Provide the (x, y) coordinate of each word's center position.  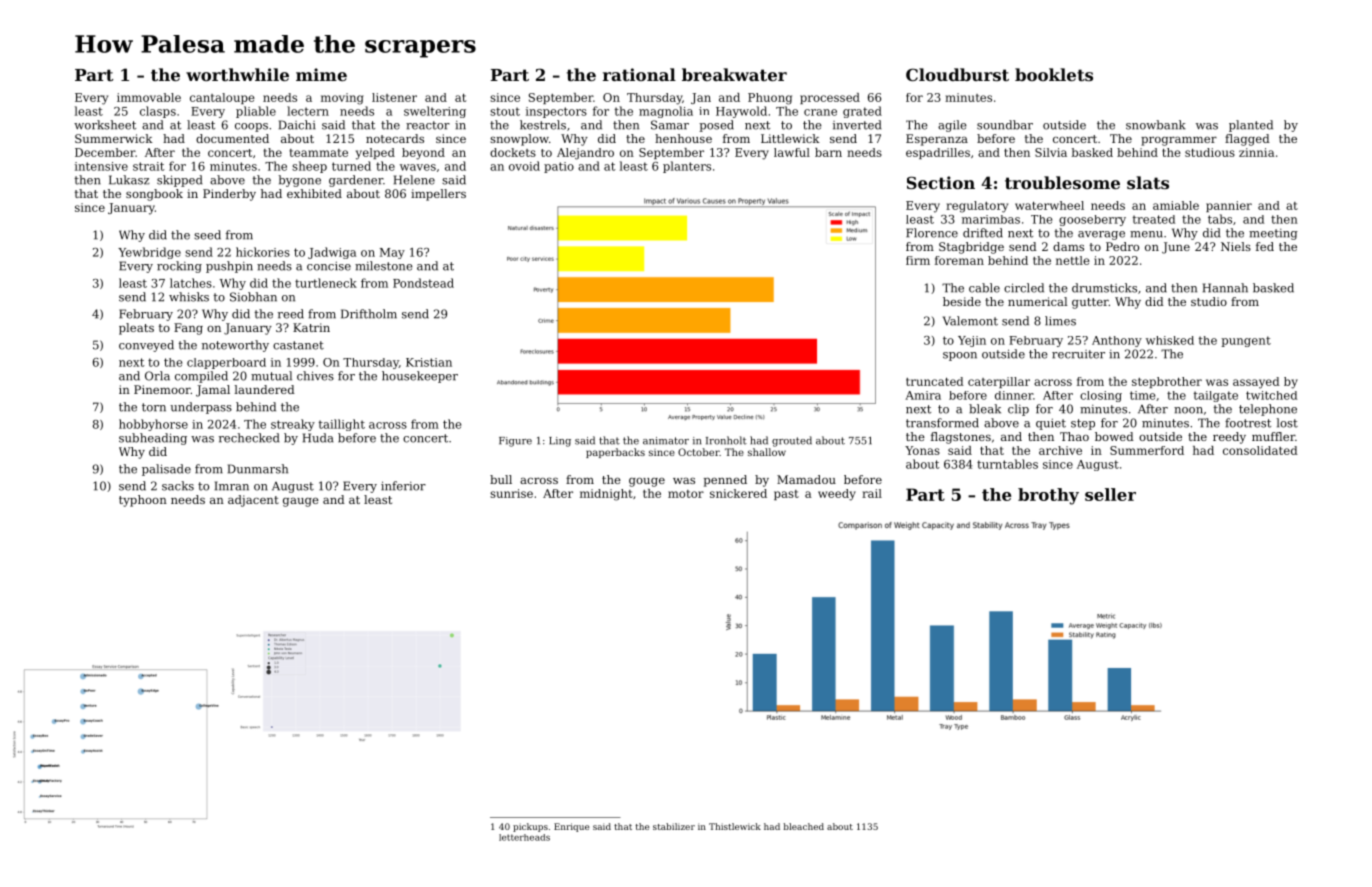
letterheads (524, 837)
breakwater (734, 74)
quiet (1051, 424)
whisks (189, 297)
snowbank (1156, 125)
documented (232, 138)
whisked (1170, 340)
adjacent (253, 501)
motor (686, 494)
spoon (960, 356)
